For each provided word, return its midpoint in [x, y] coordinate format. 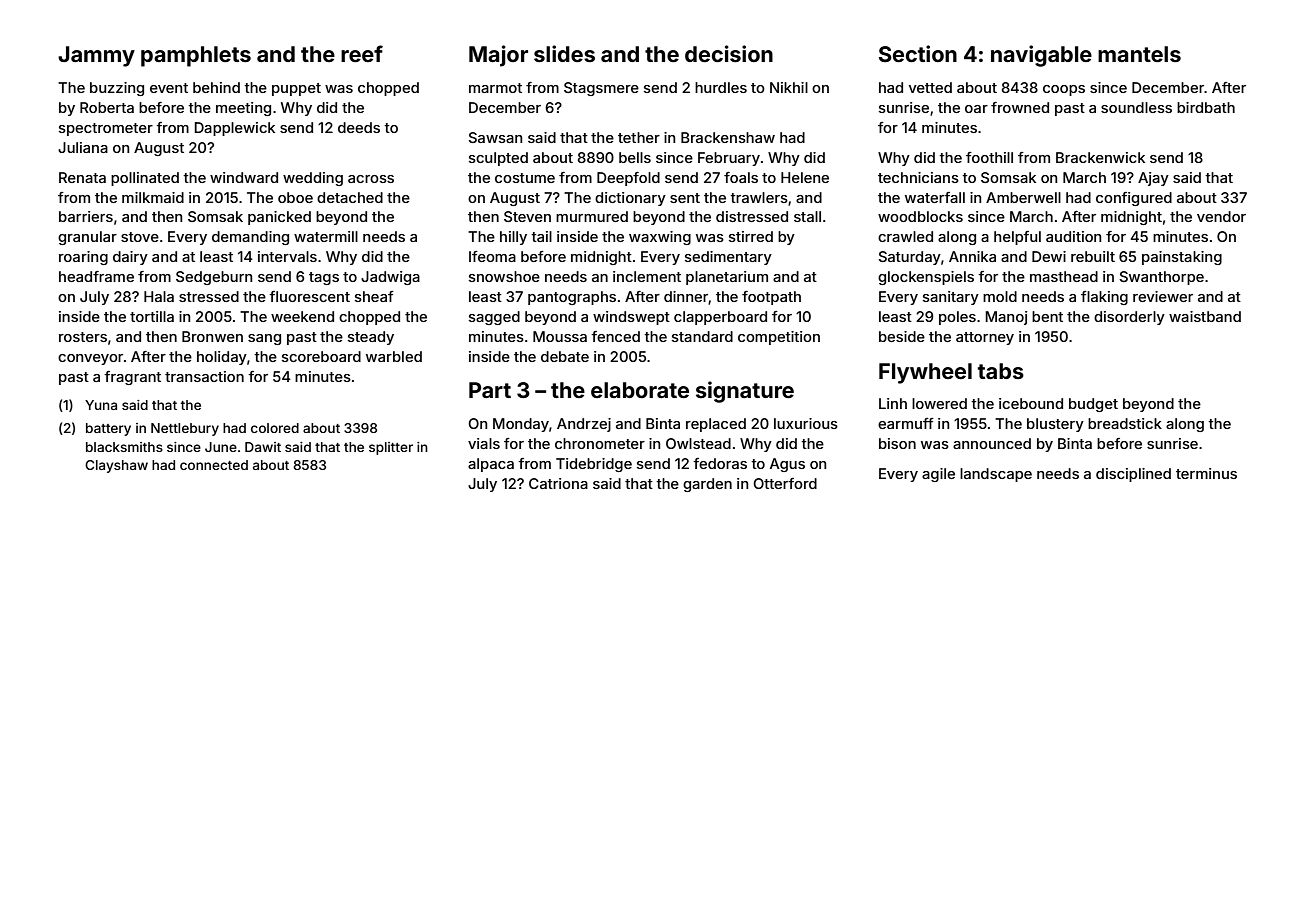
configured [1134, 199]
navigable [1041, 56]
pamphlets [196, 56]
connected [214, 465]
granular [87, 238]
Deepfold [628, 179]
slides [564, 53]
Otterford [785, 483]
